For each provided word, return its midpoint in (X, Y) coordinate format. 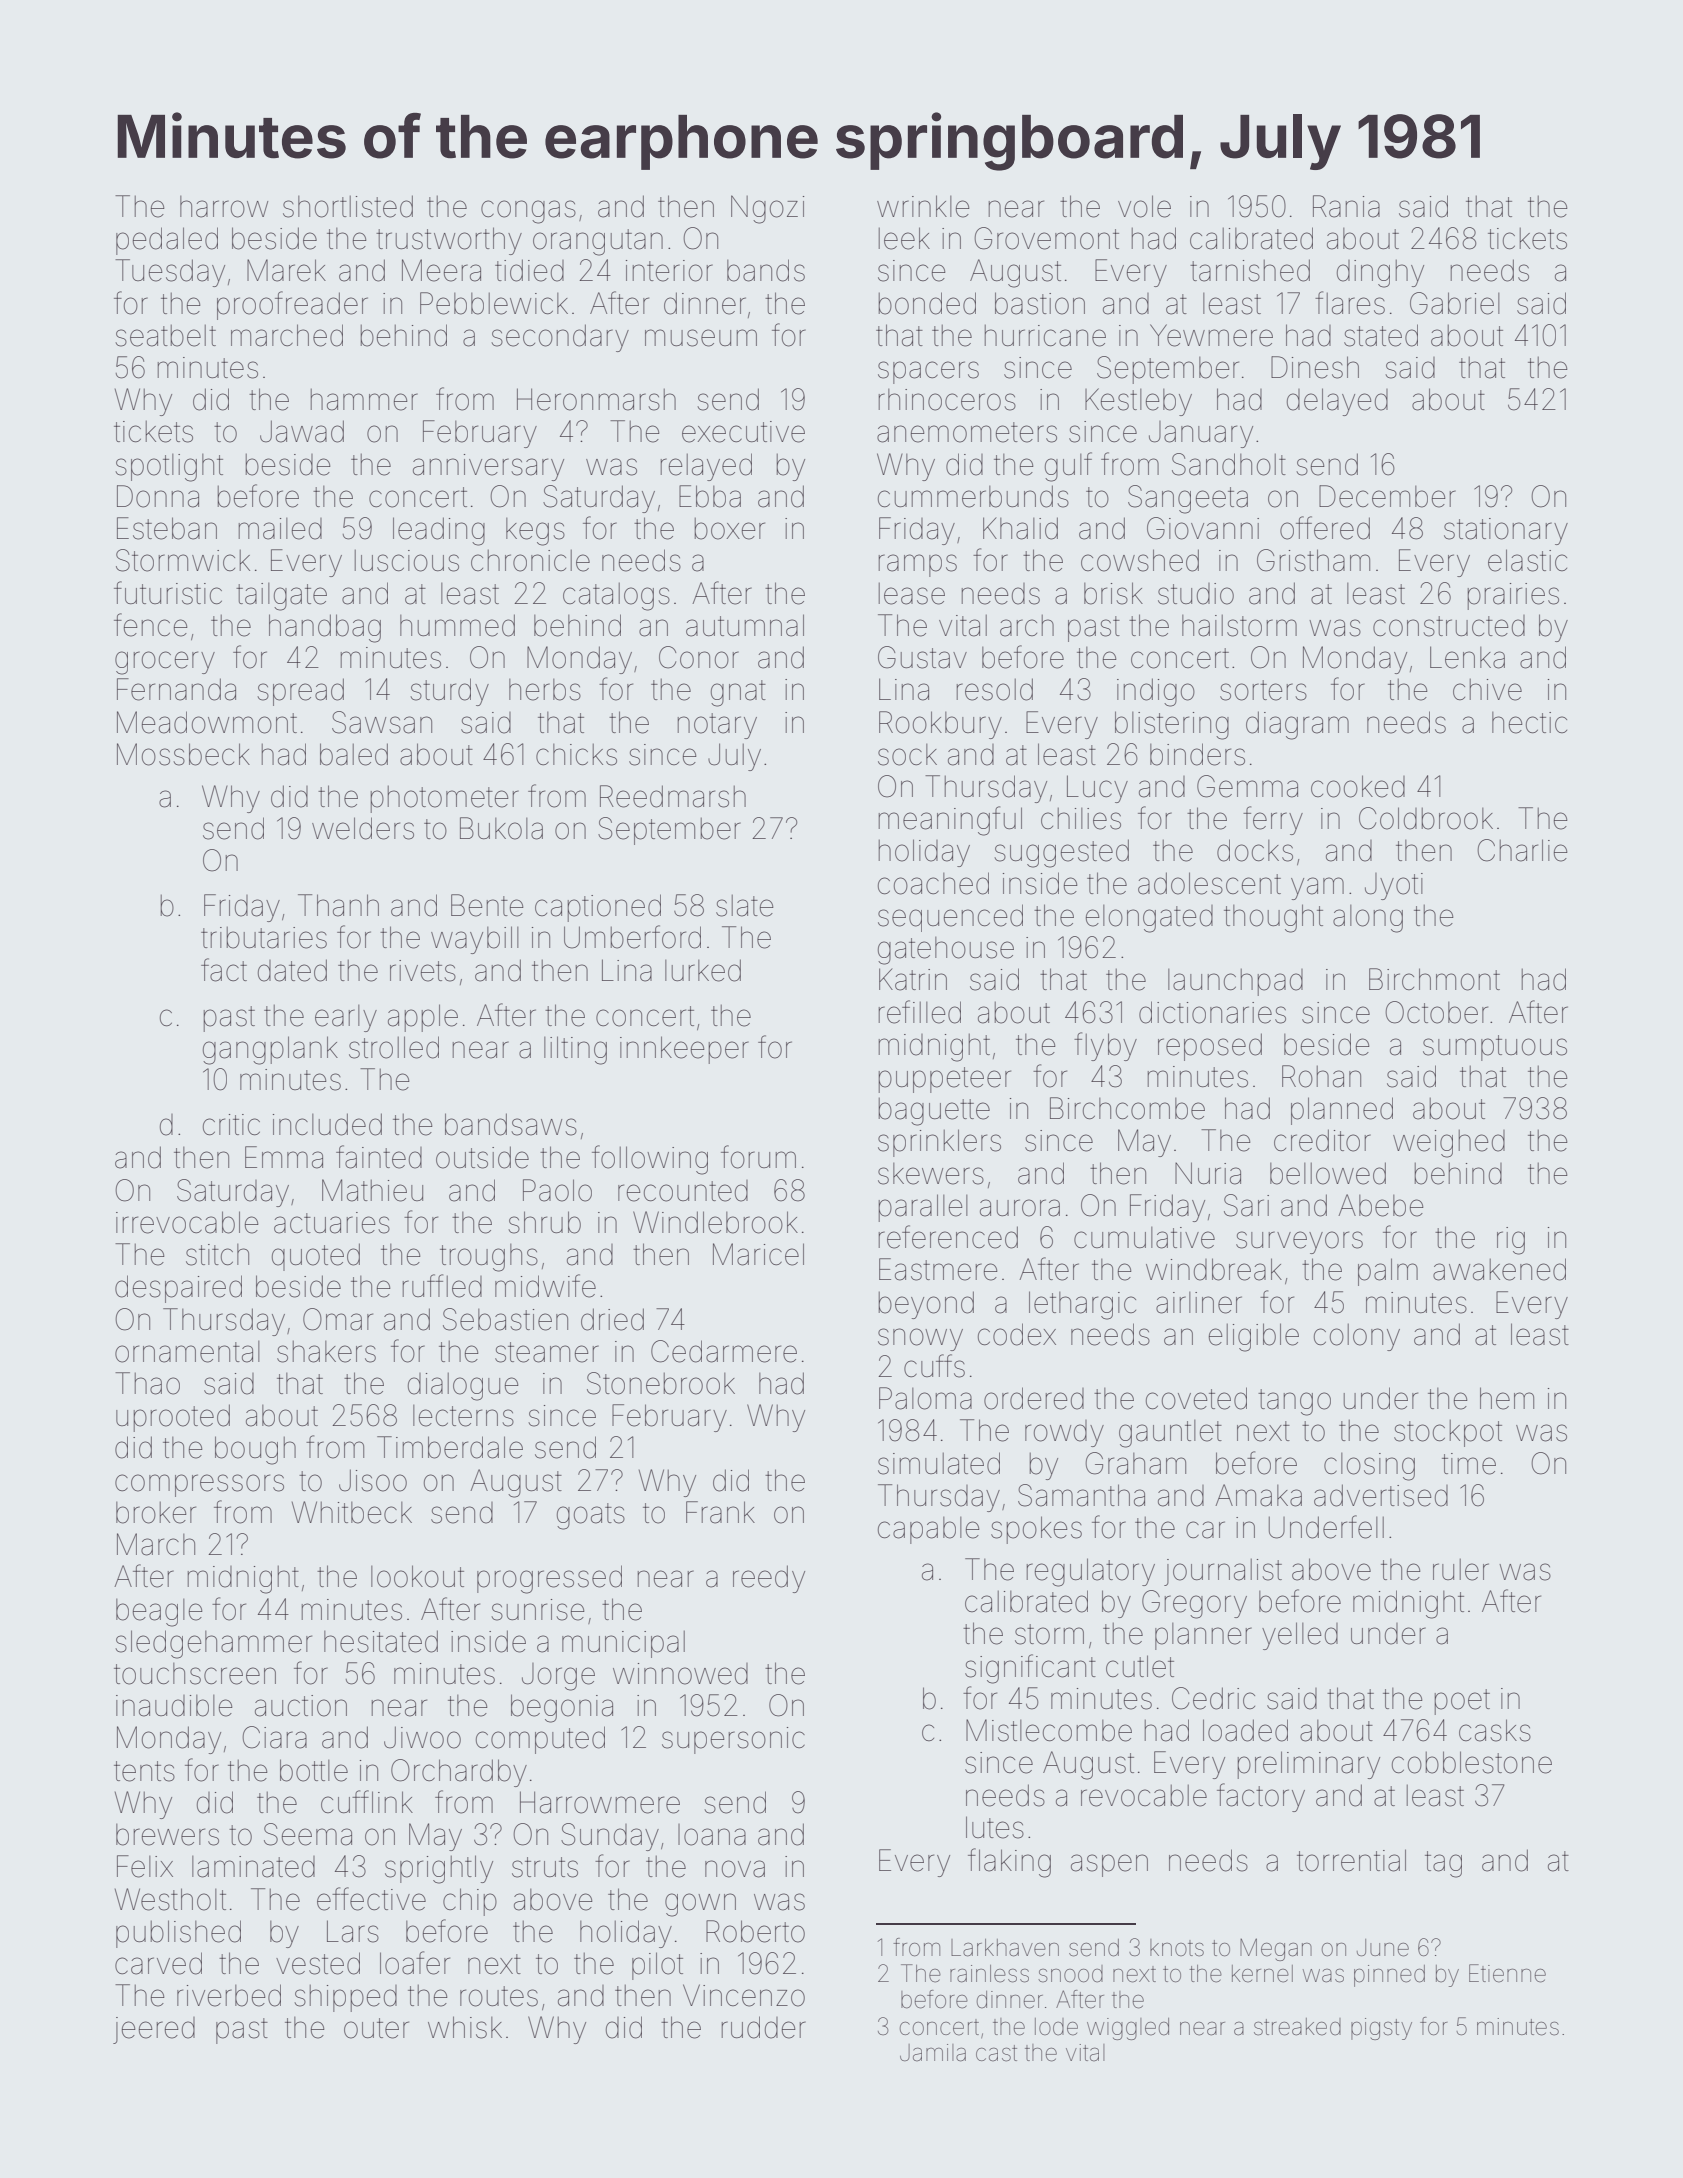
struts (545, 1867)
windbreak (1214, 1269)
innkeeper (684, 1050)
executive (743, 432)
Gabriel (1455, 303)
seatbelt (165, 335)
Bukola (501, 828)
